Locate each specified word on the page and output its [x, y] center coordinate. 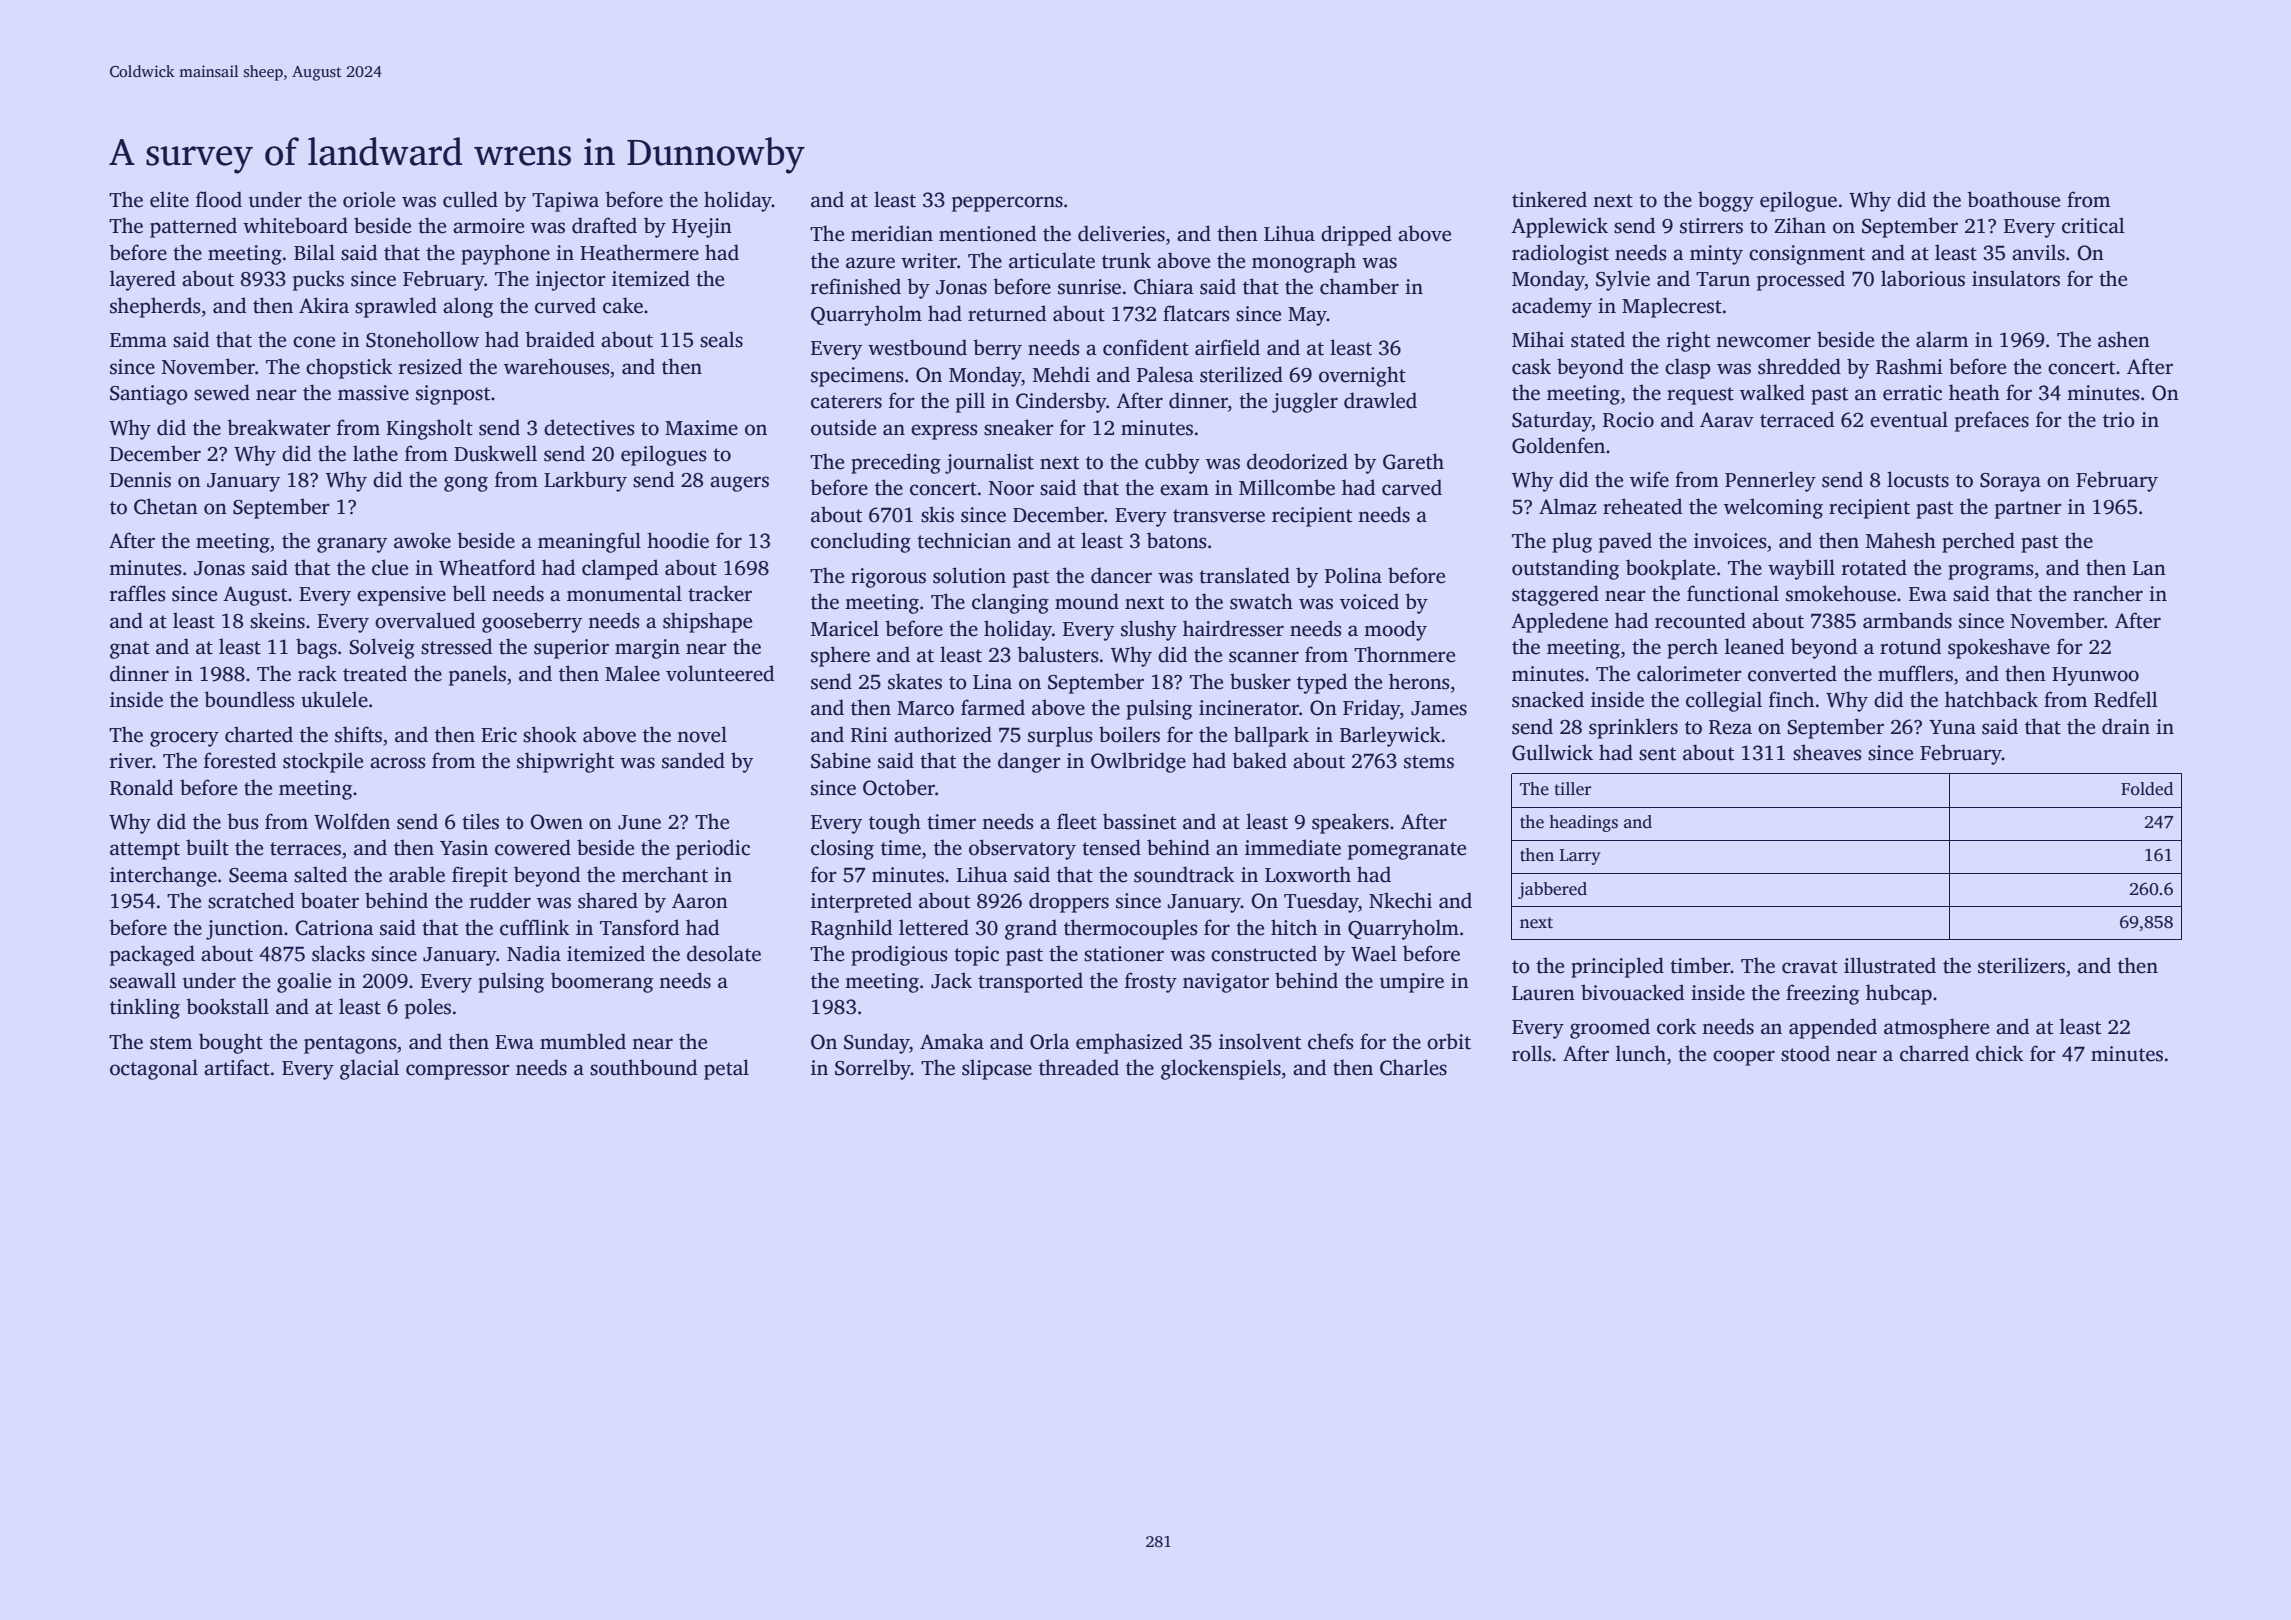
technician [964, 540]
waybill [1801, 569]
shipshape [707, 622]
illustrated [1890, 965]
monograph [1304, 262]
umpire [1412, 983]
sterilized [1241, 374]
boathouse [2013, 199]
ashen [2124, 339]
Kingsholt [429, 429]
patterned [193, 227]
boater [330, 900]
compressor [458, 1072]
